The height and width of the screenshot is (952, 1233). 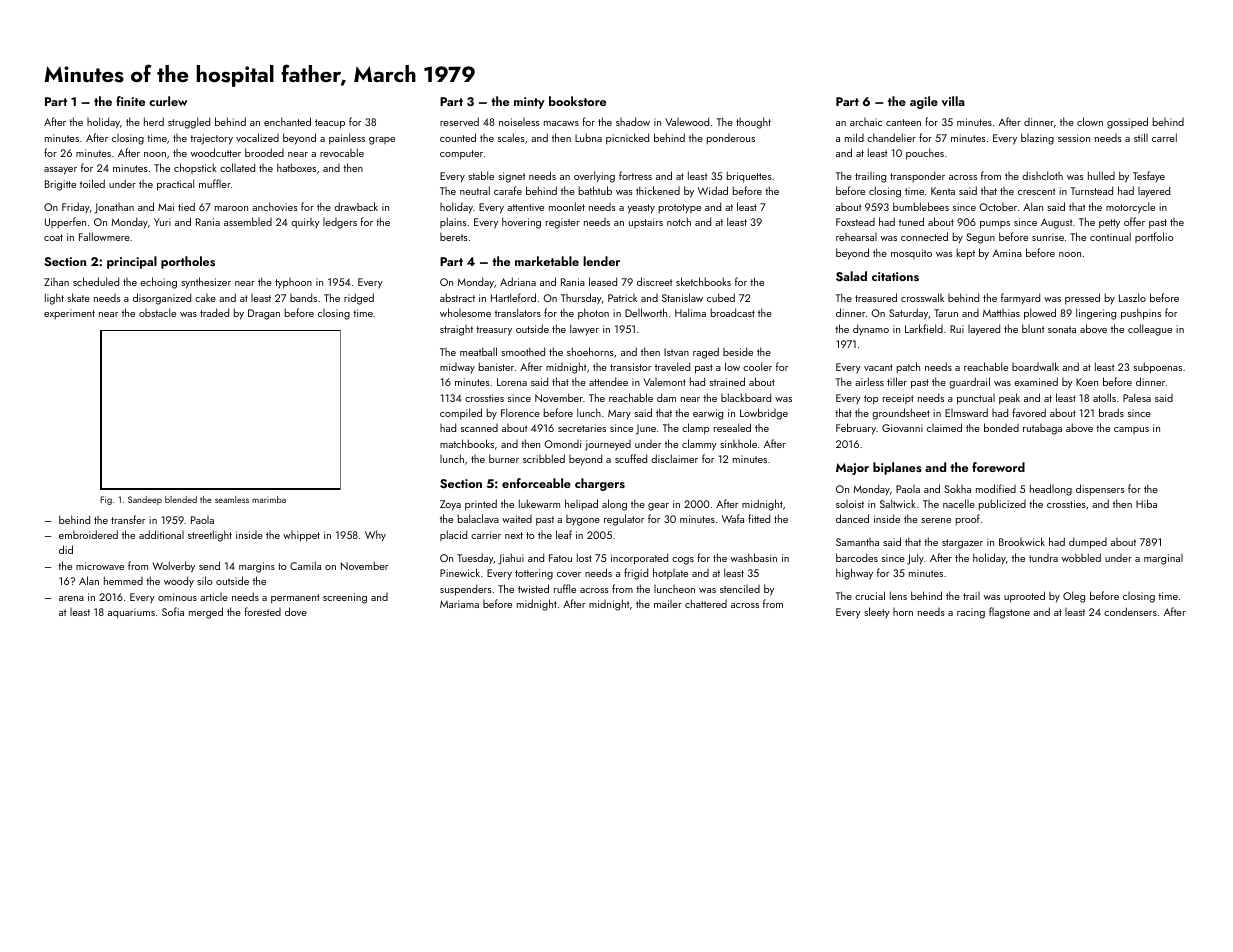 What do you see at coordinates (1154, 237) in the screenshot?
I see `portfolio` at bounding box center [1154, 237].
